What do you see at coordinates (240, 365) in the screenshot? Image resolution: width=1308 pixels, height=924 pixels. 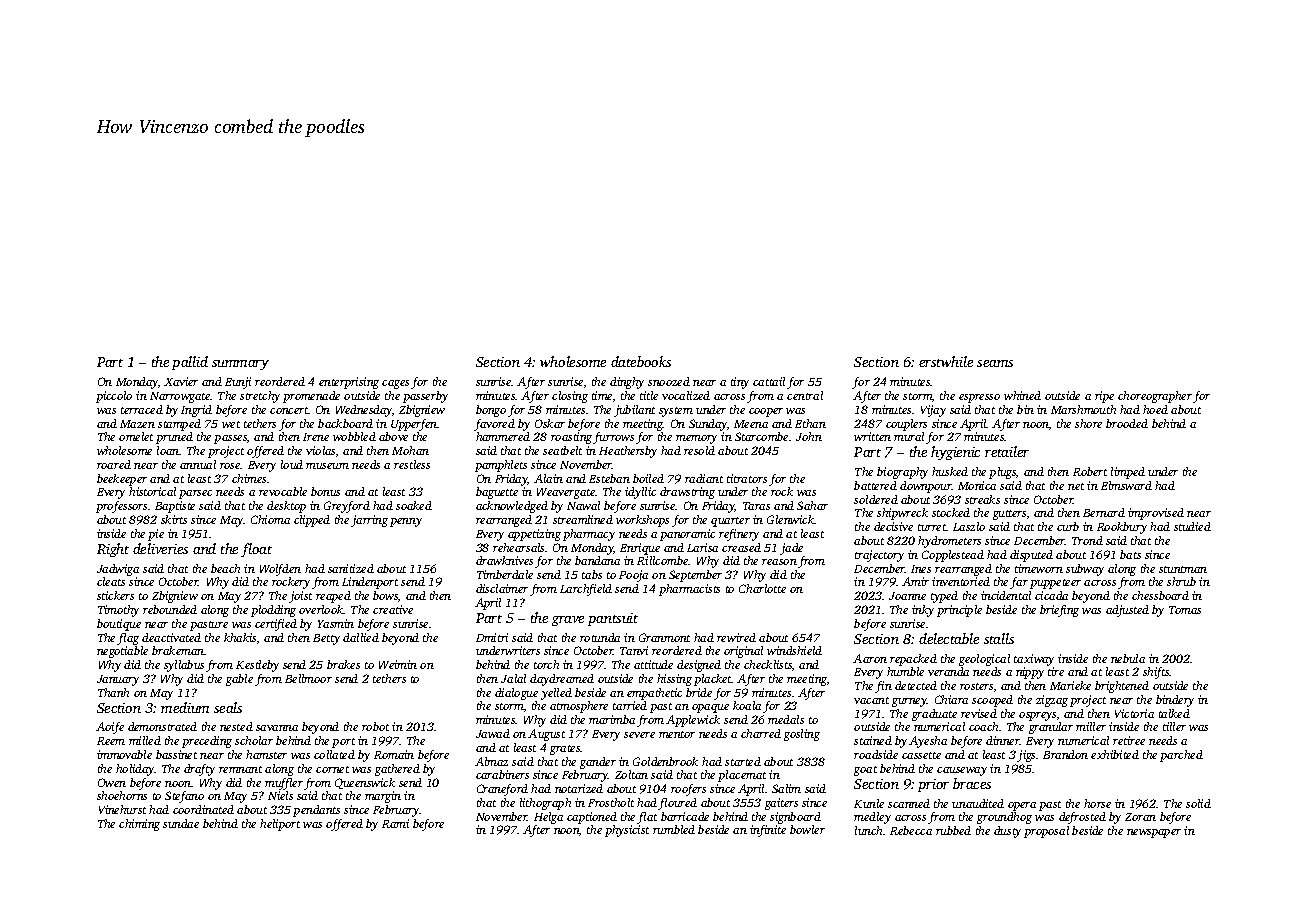 I see `summary` at bounding box center [240, 365].
